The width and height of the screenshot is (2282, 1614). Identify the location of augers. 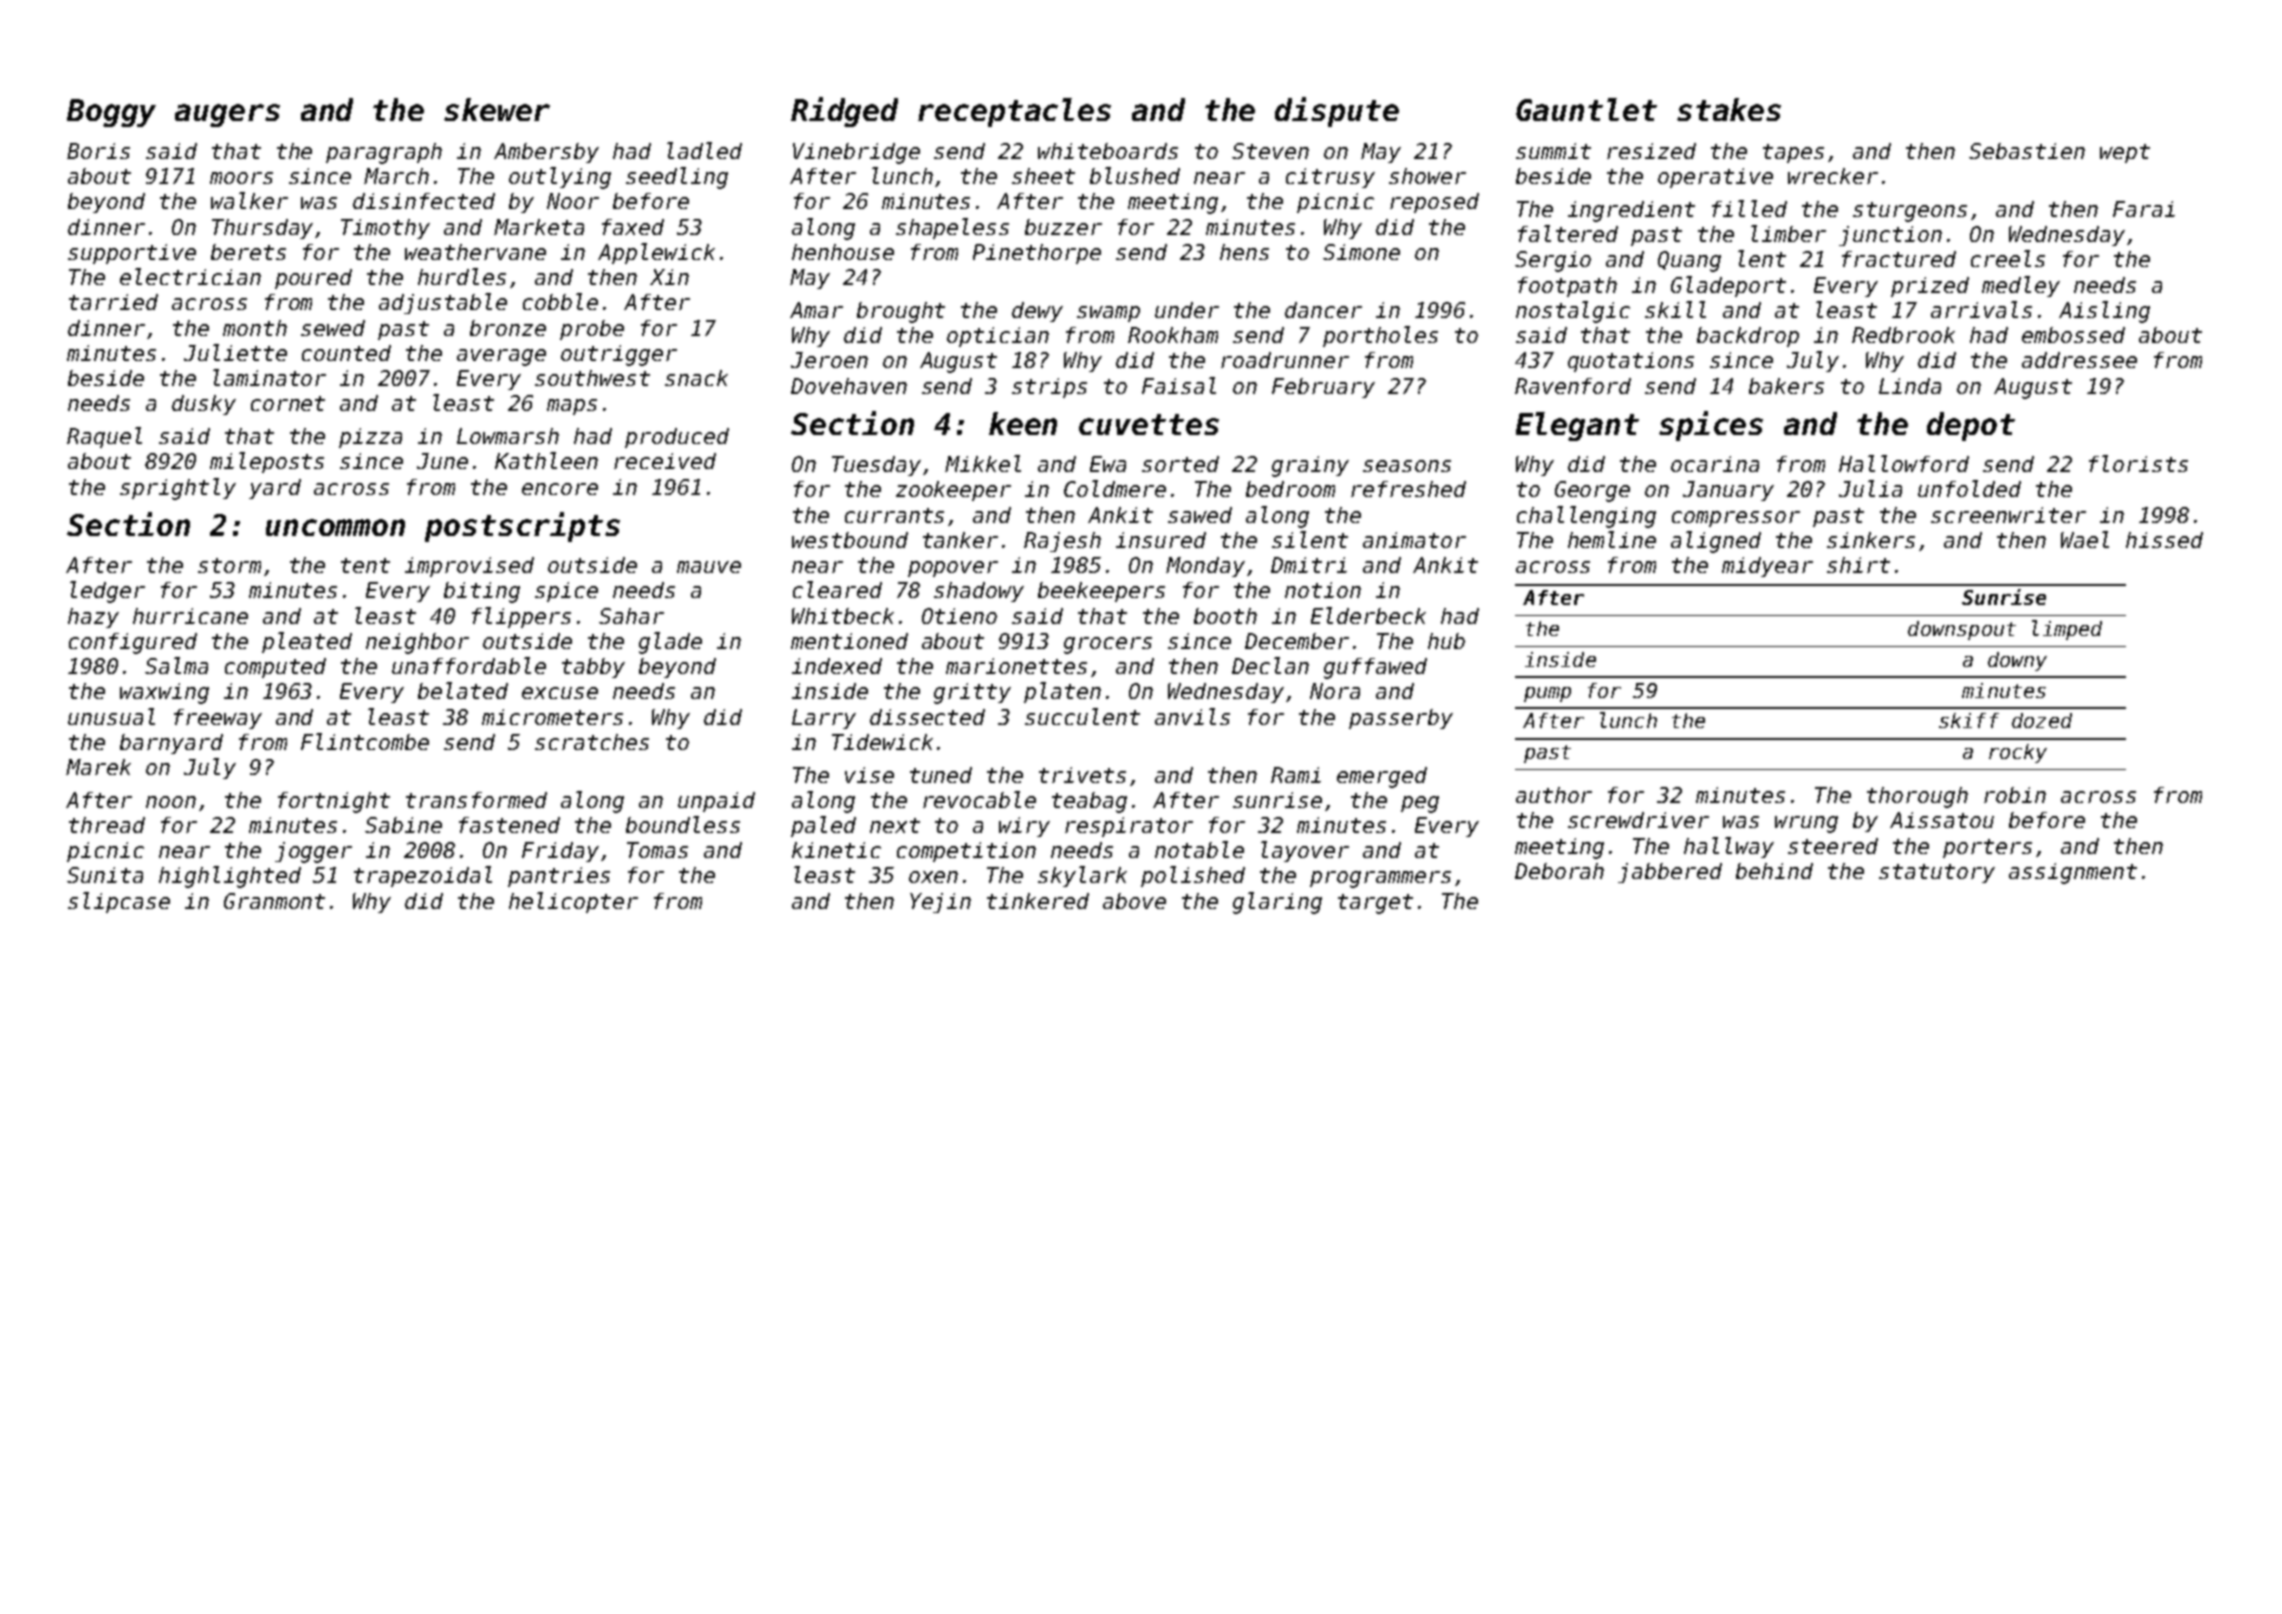
(227, 115).
